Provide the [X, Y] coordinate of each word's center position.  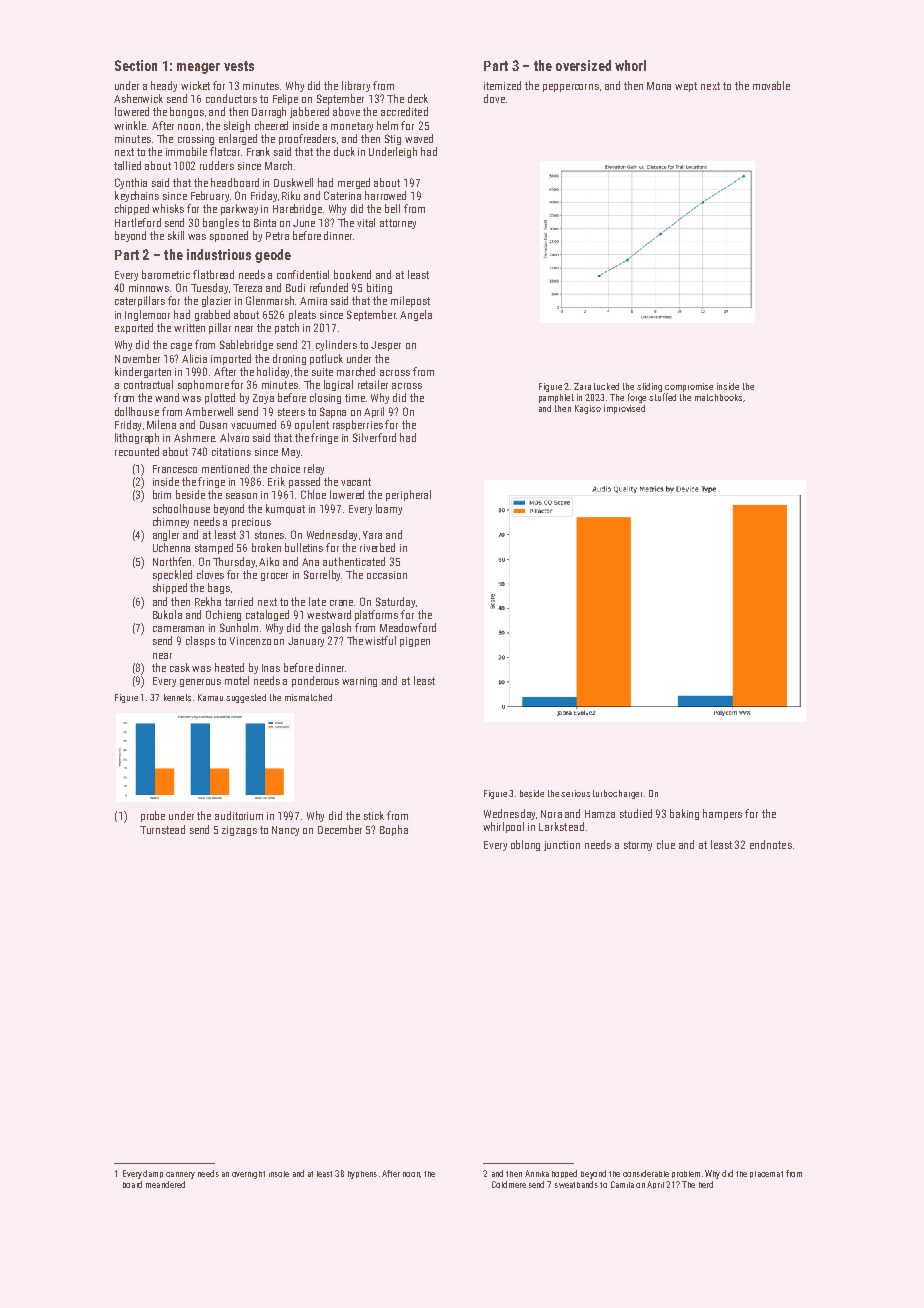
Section [136, 65]
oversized [583, 65]
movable [771, 85]
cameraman [178, 629]
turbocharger [617, 794]
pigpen [415, 642]
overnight [248, 1175]
